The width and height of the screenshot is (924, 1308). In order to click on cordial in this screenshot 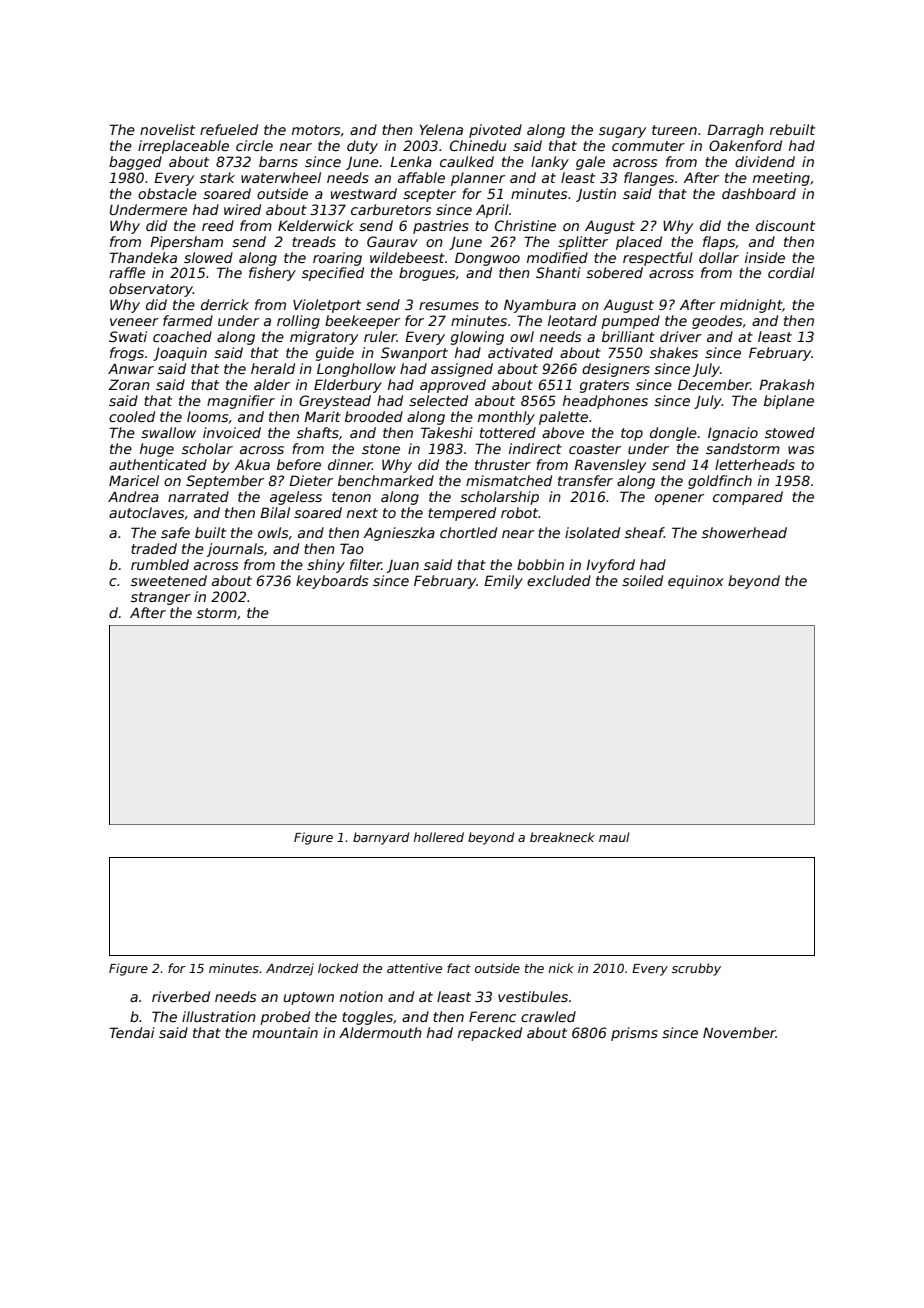, I will do `click(791, 272)`.
